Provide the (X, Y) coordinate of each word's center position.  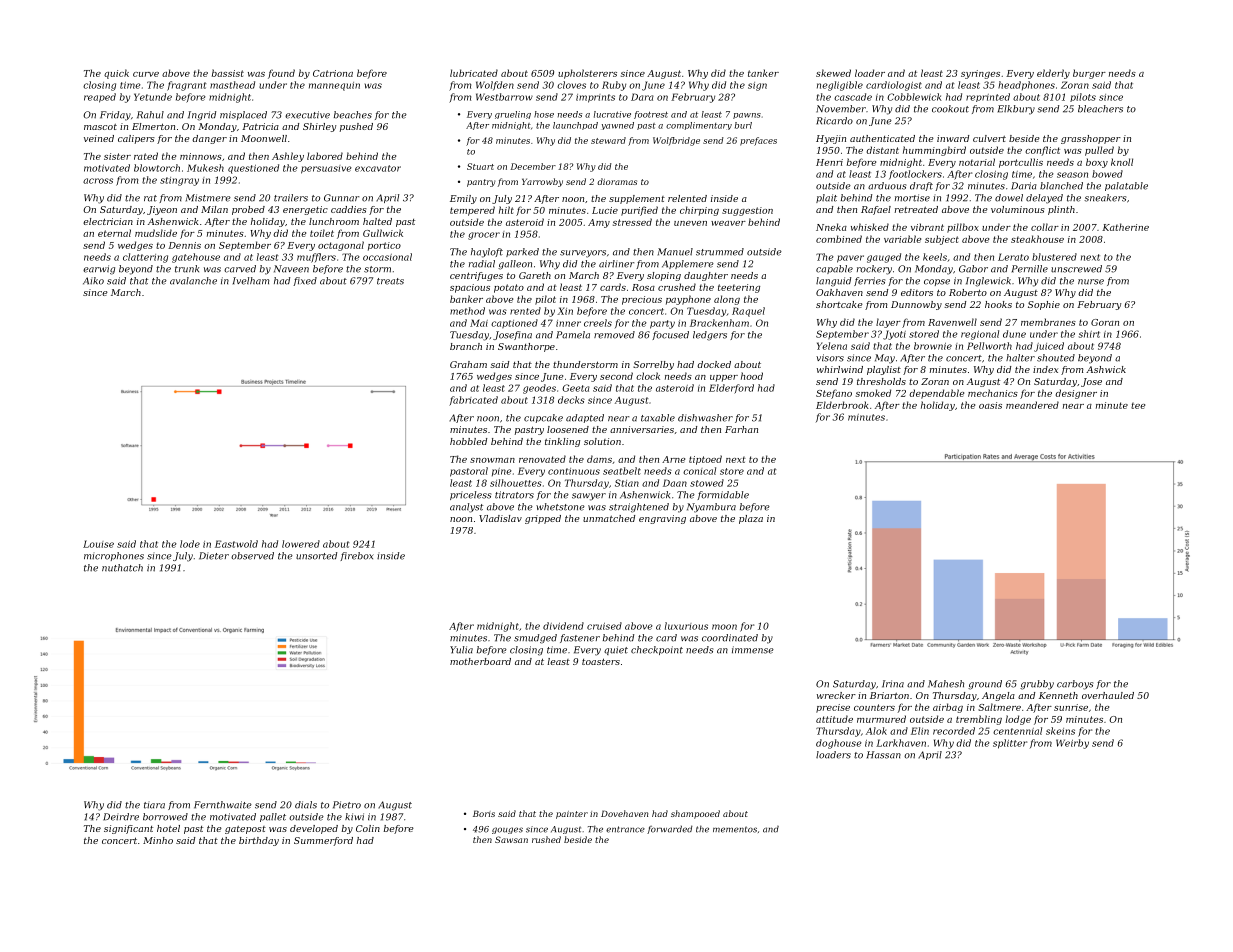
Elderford (731, 389)
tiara (154, 805)
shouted (1056, 358)
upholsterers (587, 74)
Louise (98, 544)
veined (99, 138)
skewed (833, 73)
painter (572, 815)
